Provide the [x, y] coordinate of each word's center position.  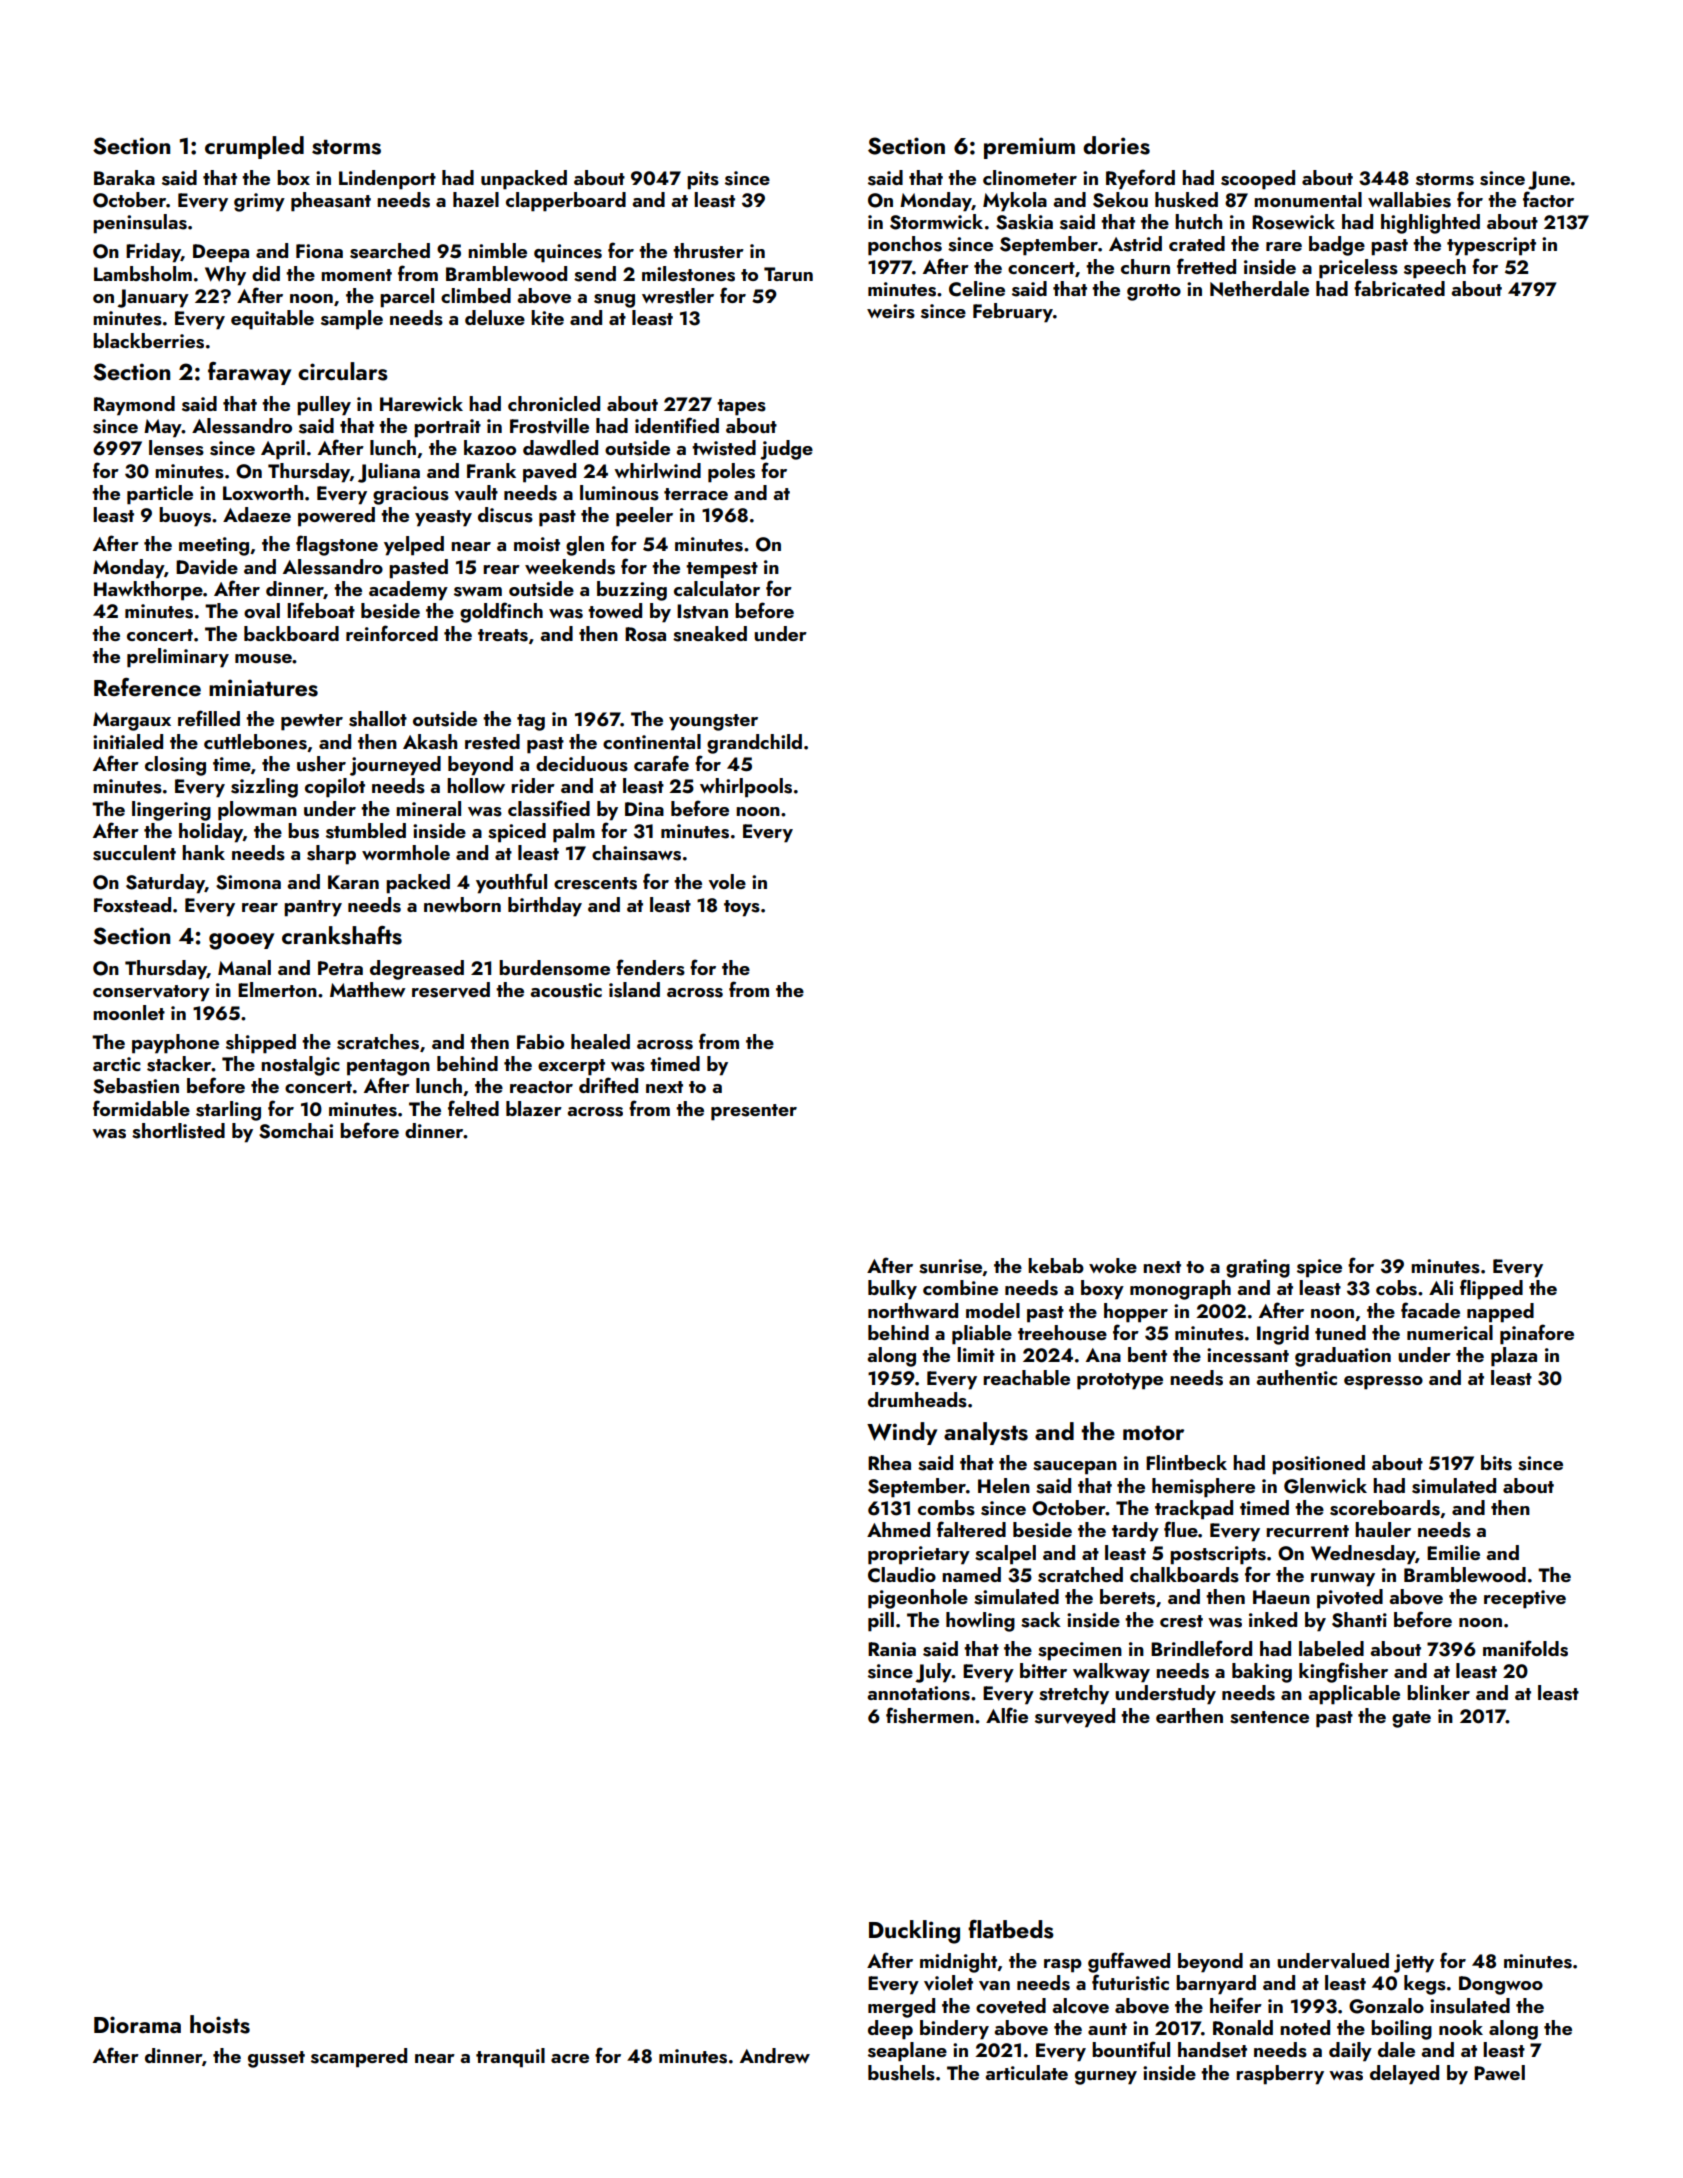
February [1013, 313]
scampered [359, 2058]
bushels [901, 2073]
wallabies [1409, 200]
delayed [1404, 2075]
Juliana [389, 473]
